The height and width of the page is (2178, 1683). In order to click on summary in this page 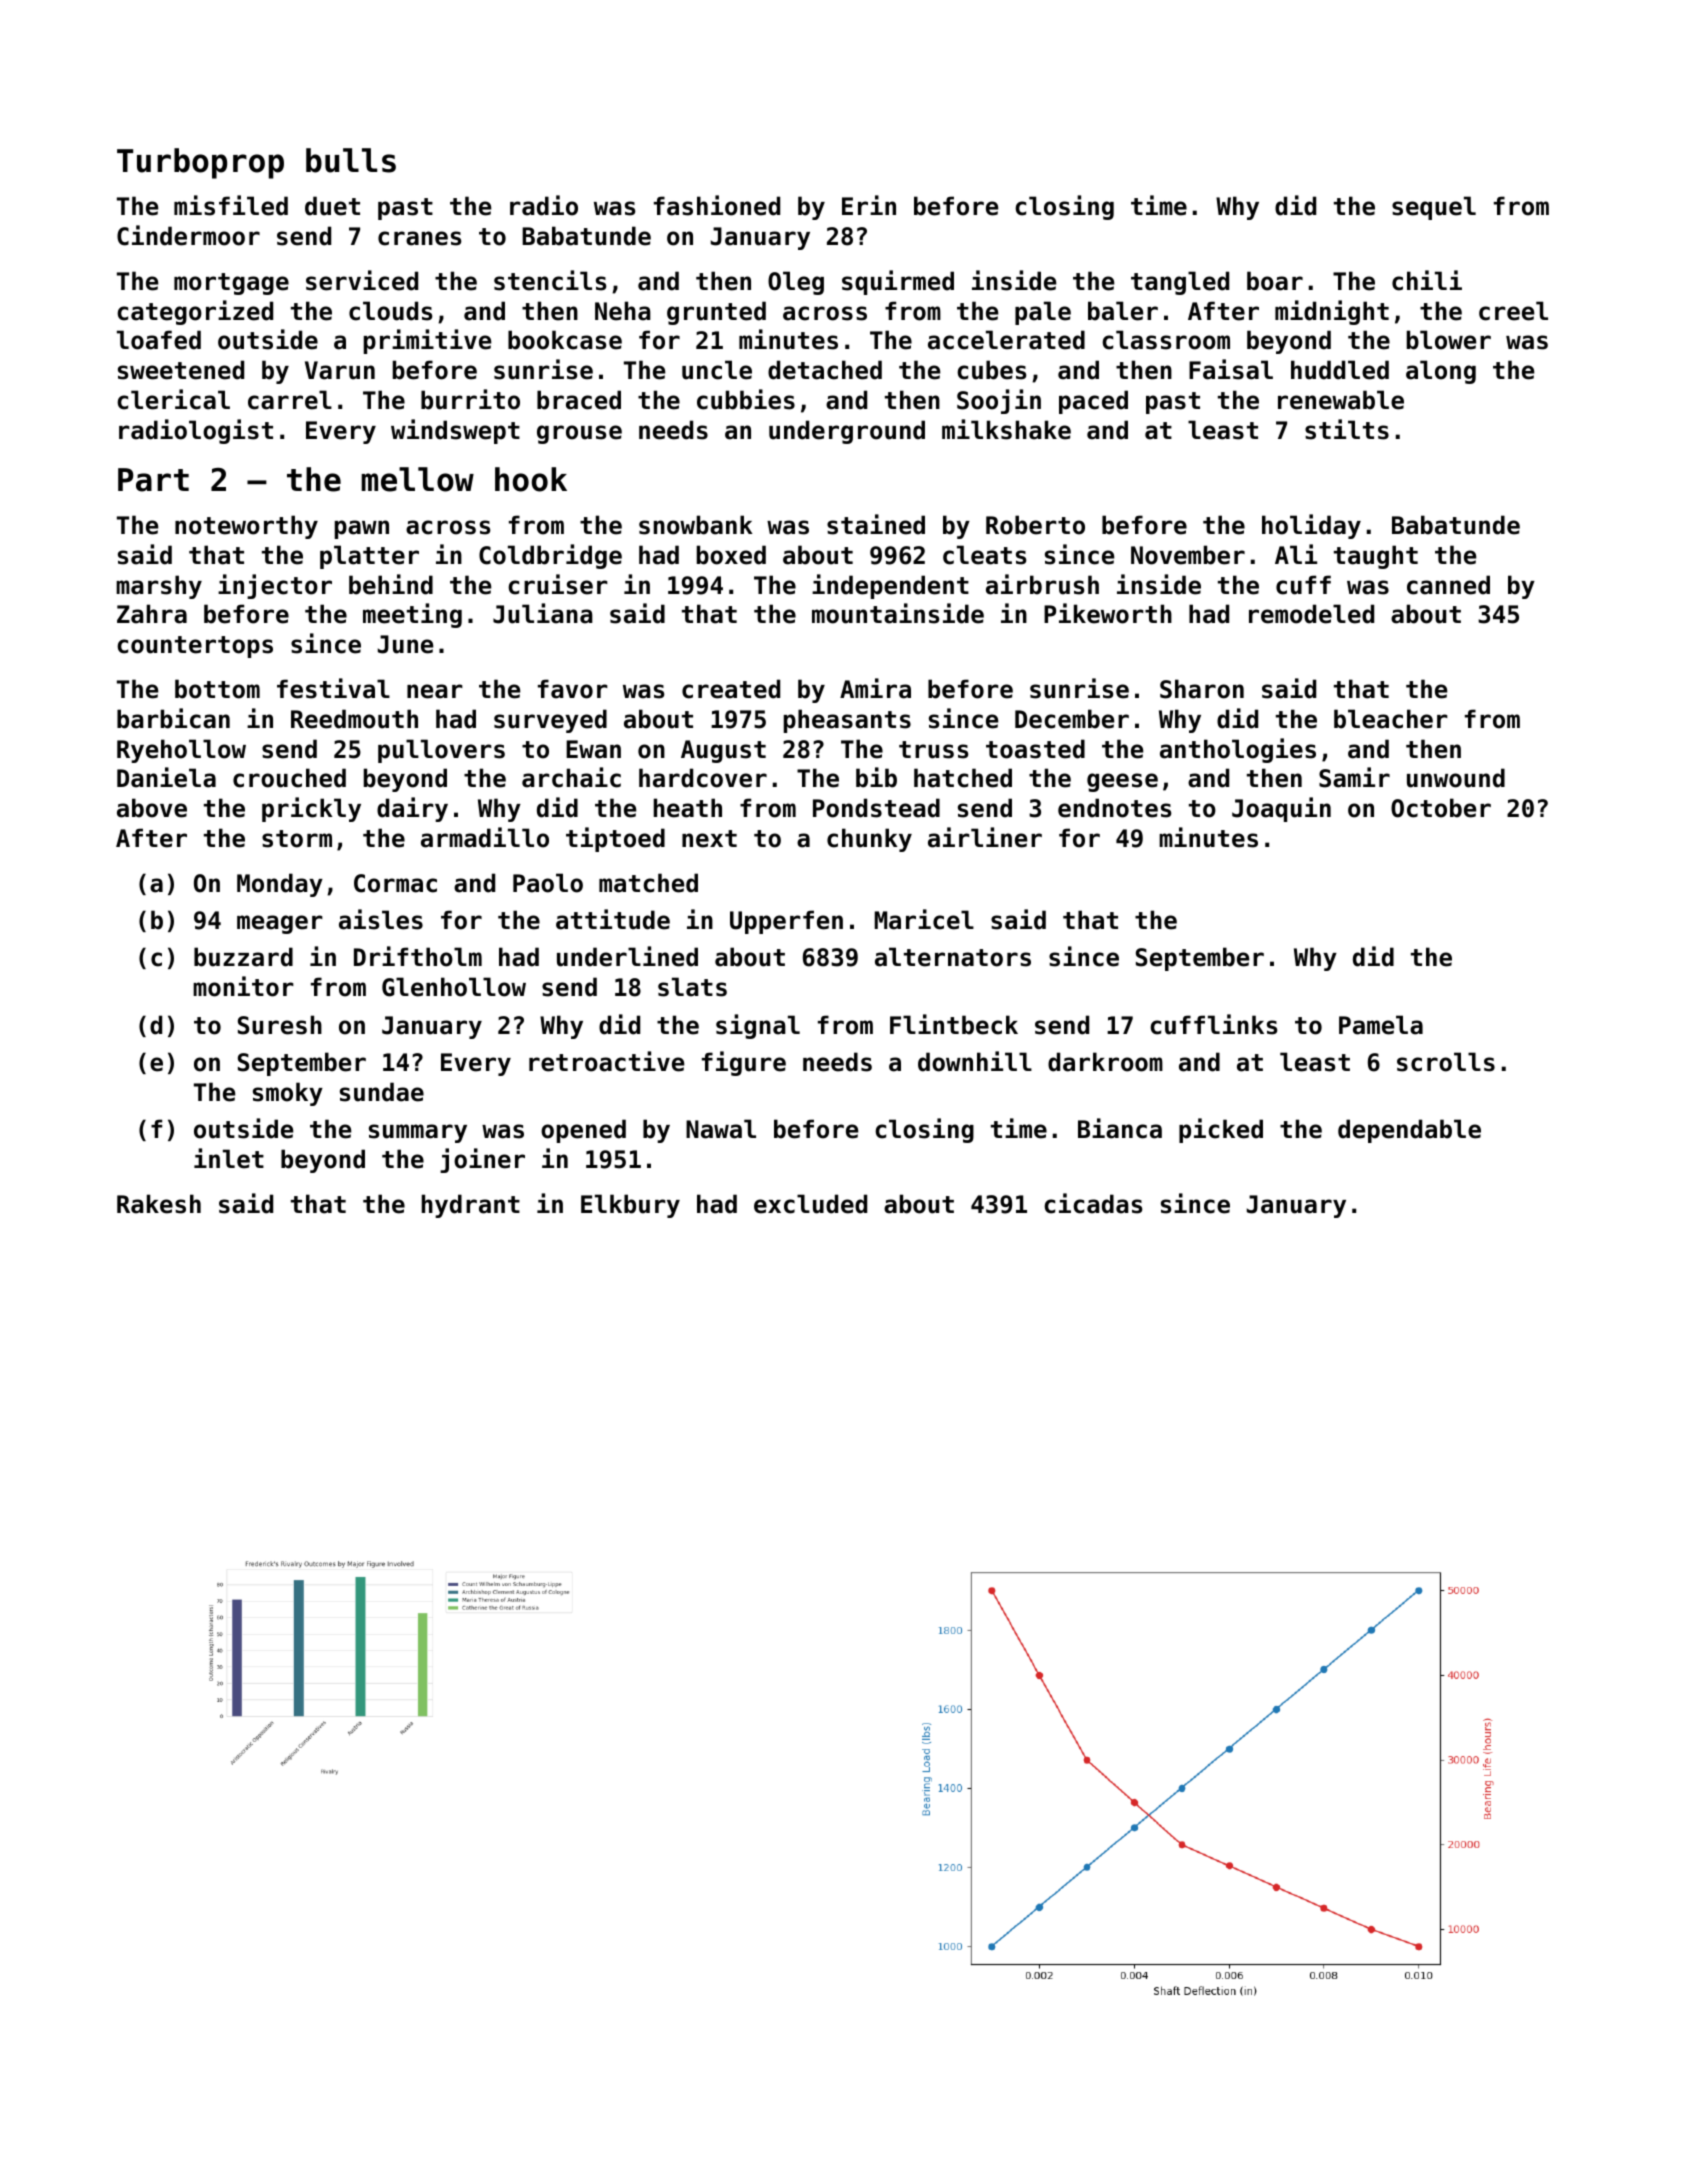, I will do `click(418, 1133)`.
